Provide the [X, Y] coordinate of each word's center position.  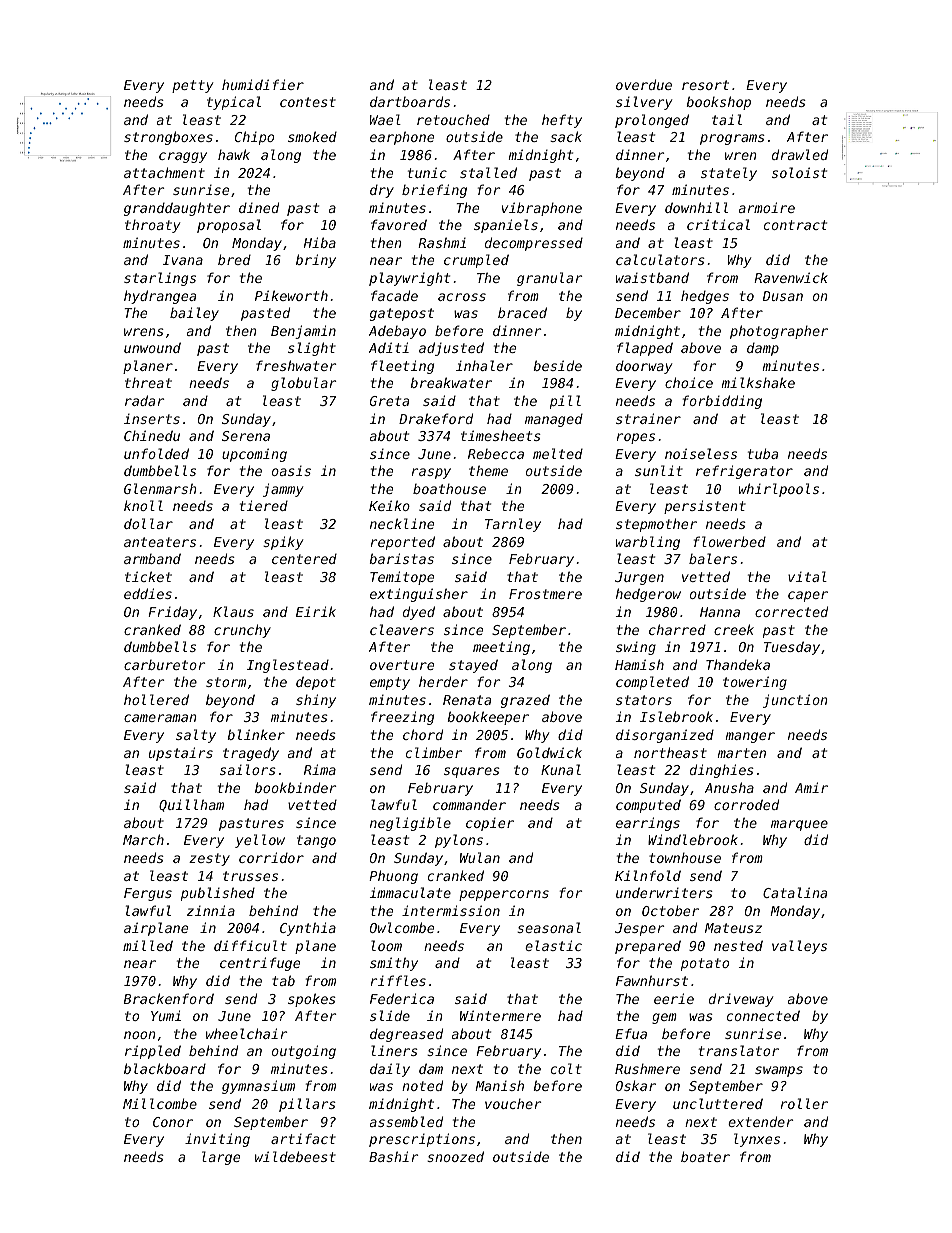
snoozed [455, 1156]
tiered [264, 505]
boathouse [449, 488]
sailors [248, 769]
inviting [217, 1140]
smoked [312, 136]
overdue [644, 84]
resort [705, 85]
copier [490, 824]
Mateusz [733, 928]
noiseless [701, 453]
